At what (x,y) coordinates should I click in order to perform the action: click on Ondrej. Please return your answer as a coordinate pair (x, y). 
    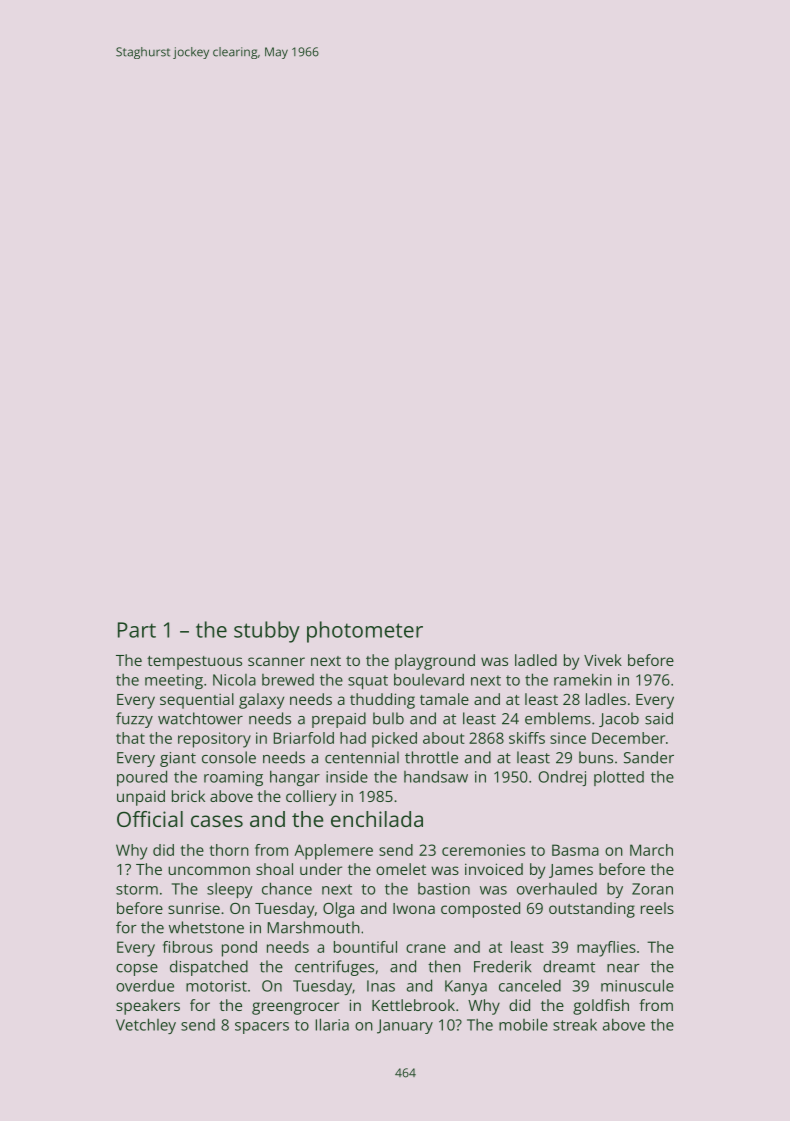
    Looking at the image, I should click on (562, 778).
